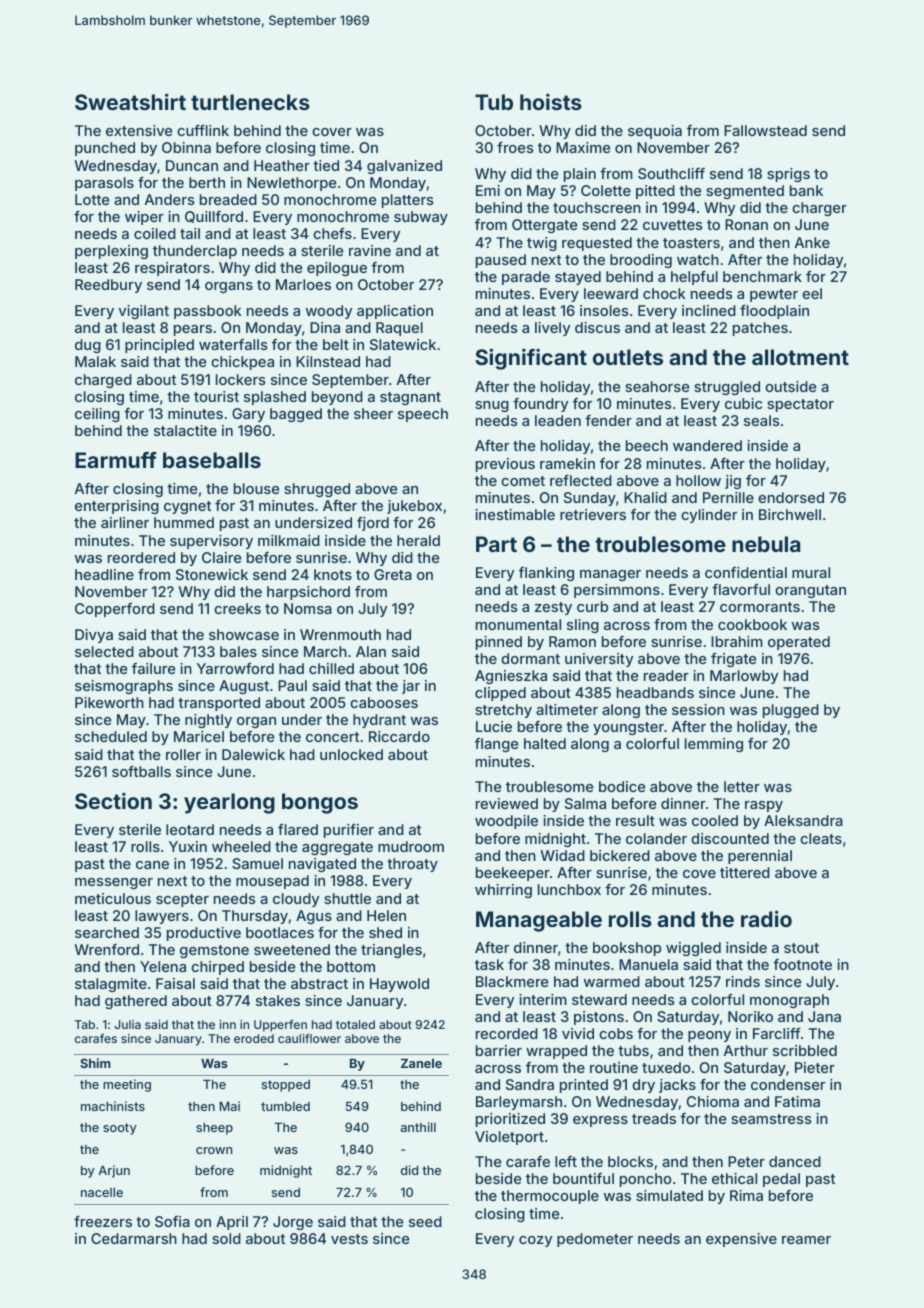  What do you see at coordinates (698, 709) in the page?
I see `session` at bounding box center [698, 709].
